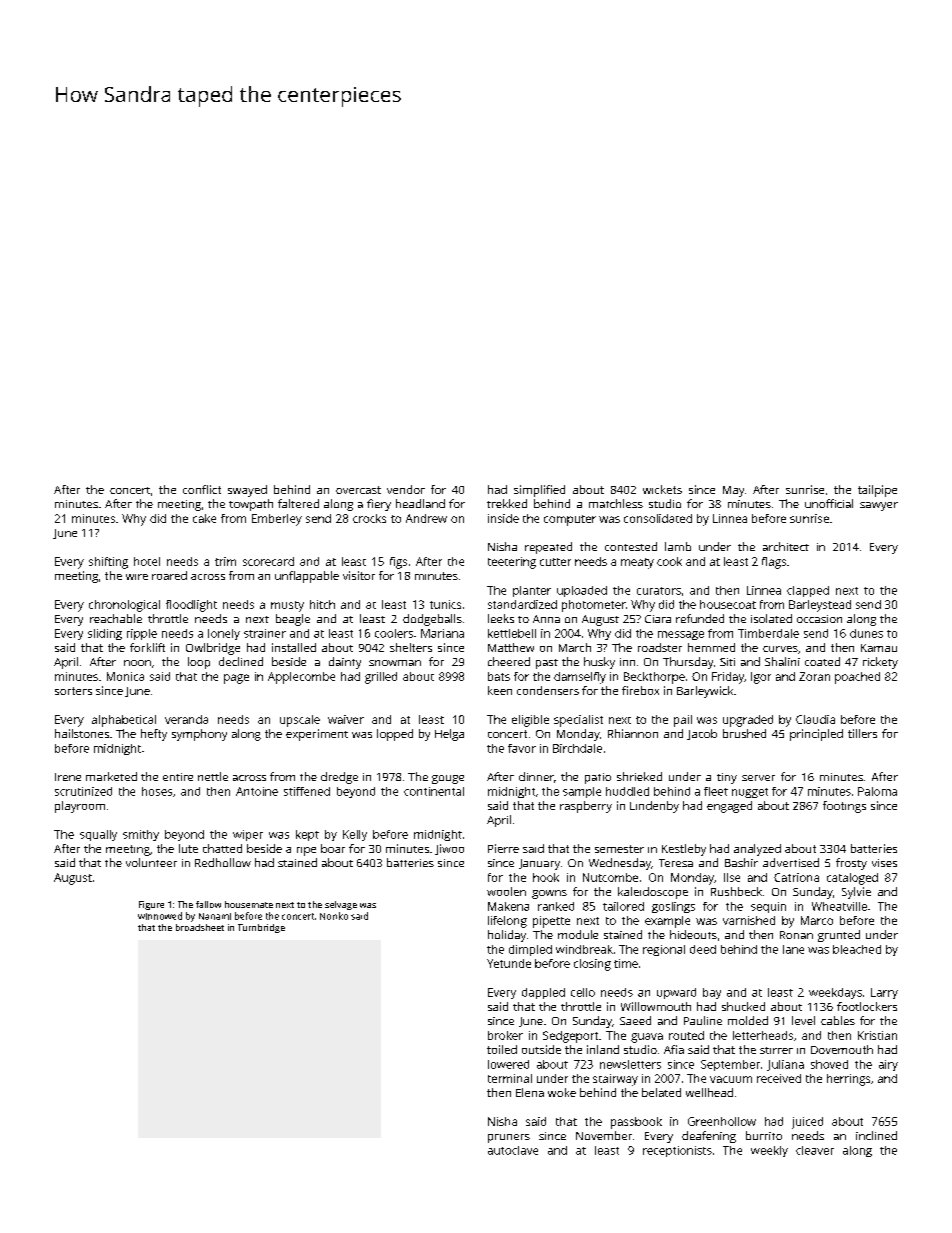 The height and width of the image is (1233, 952). I want to click on Pauline, so click(703, 1020).
